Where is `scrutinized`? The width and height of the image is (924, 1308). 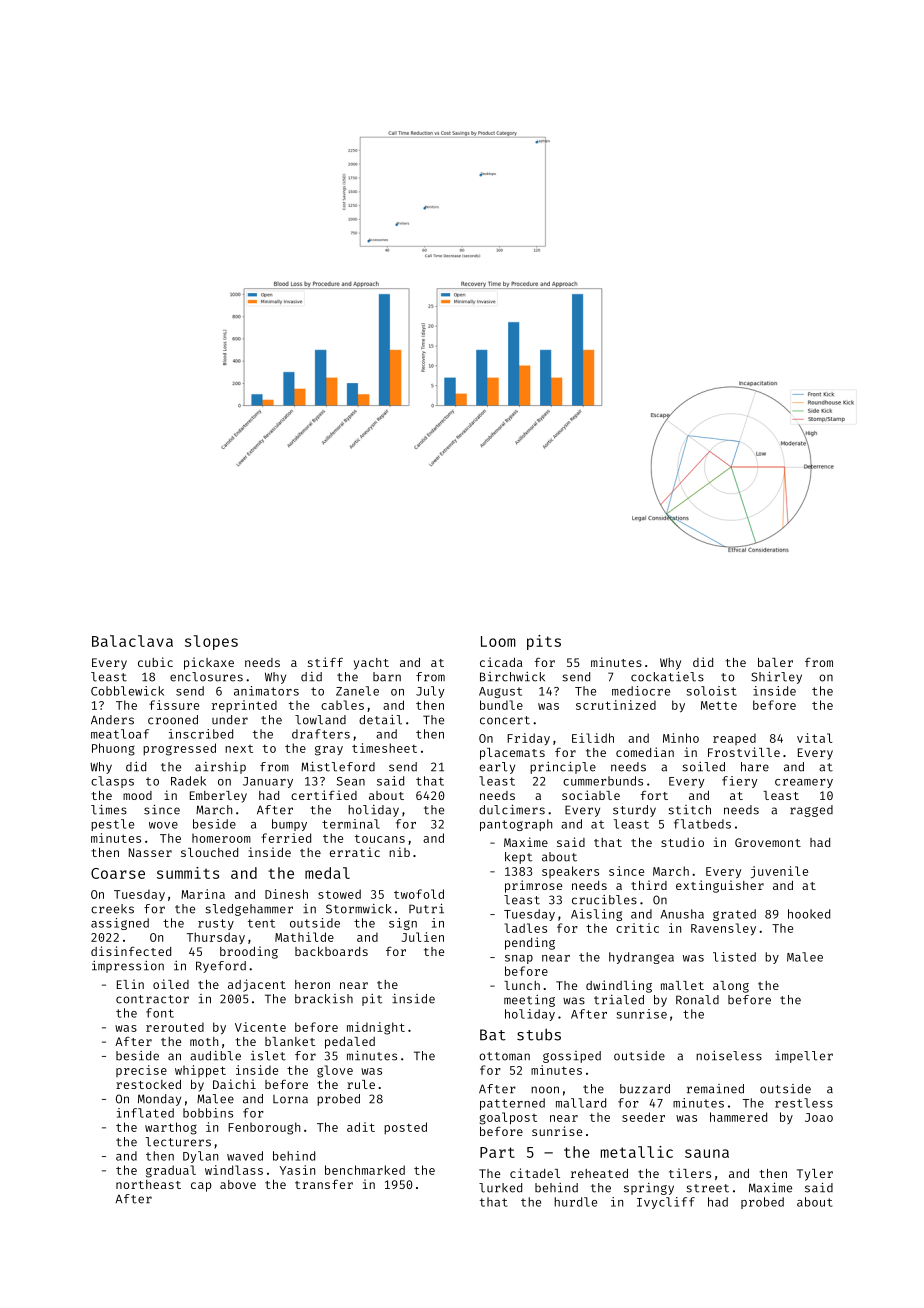
scrutinized is located at coordinates (616, 705).
